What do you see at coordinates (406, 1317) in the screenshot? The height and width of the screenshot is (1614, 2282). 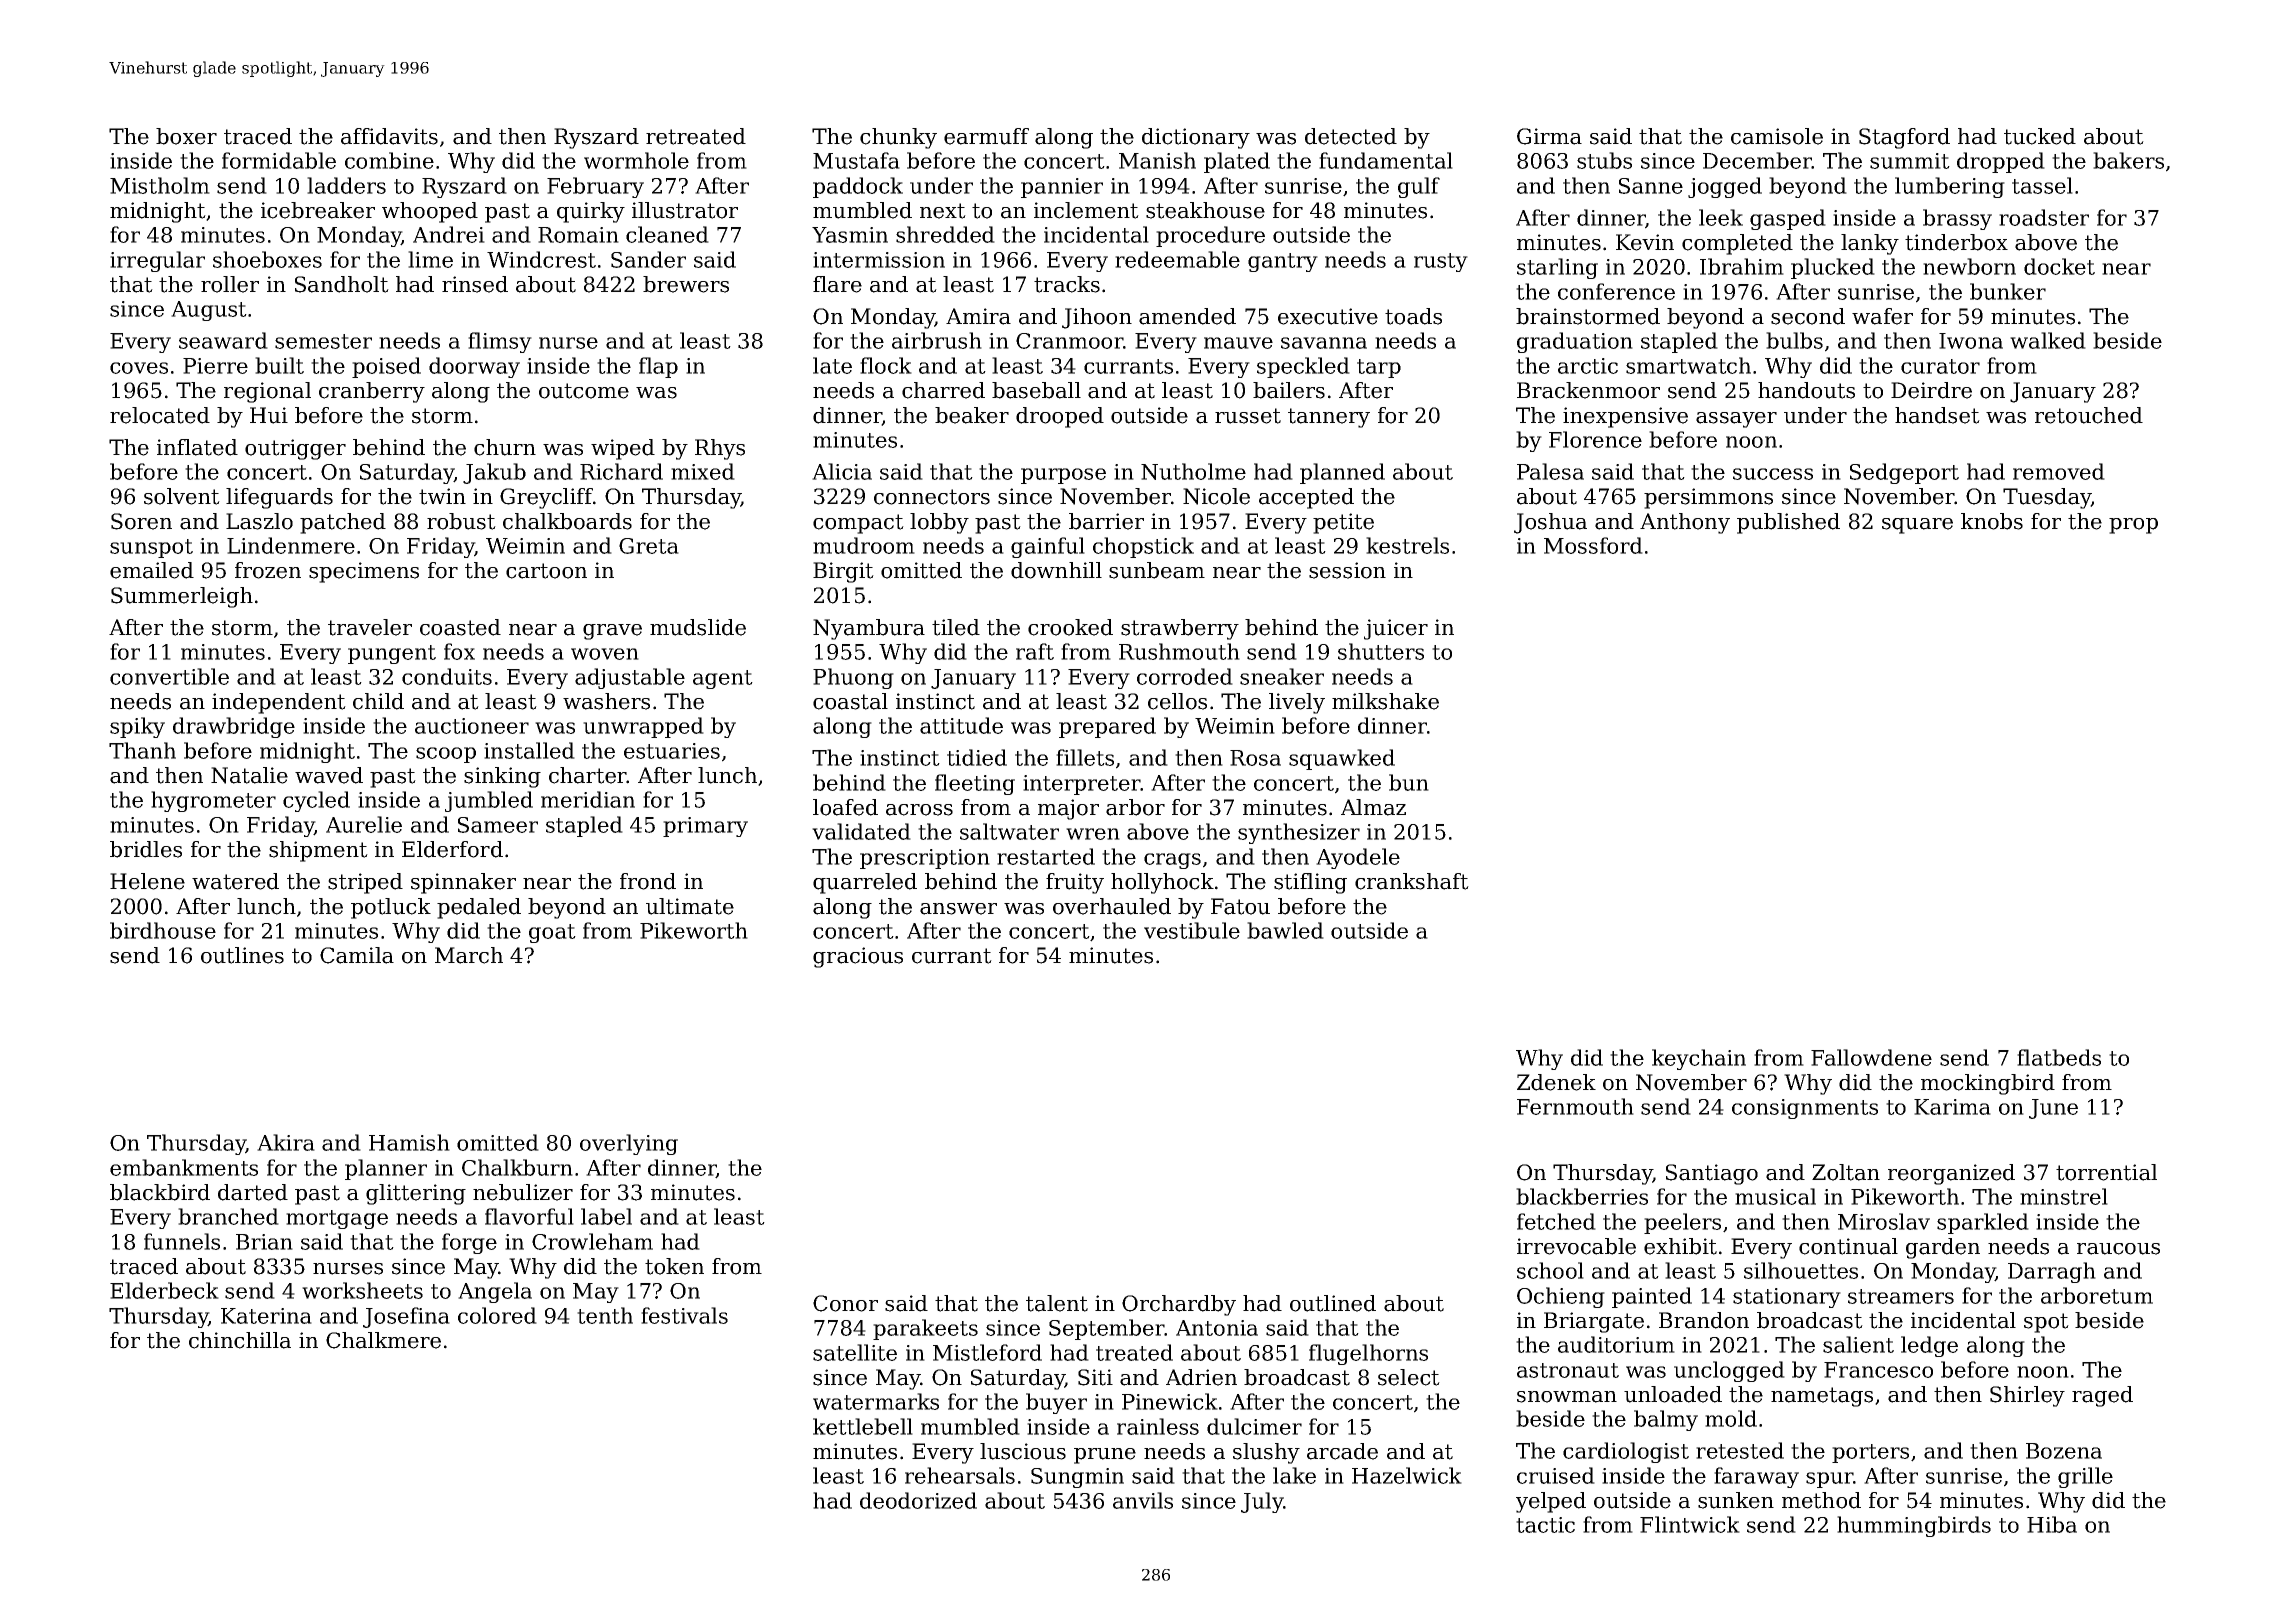 I see `Josefina` at bounding box center [406, 1317].
